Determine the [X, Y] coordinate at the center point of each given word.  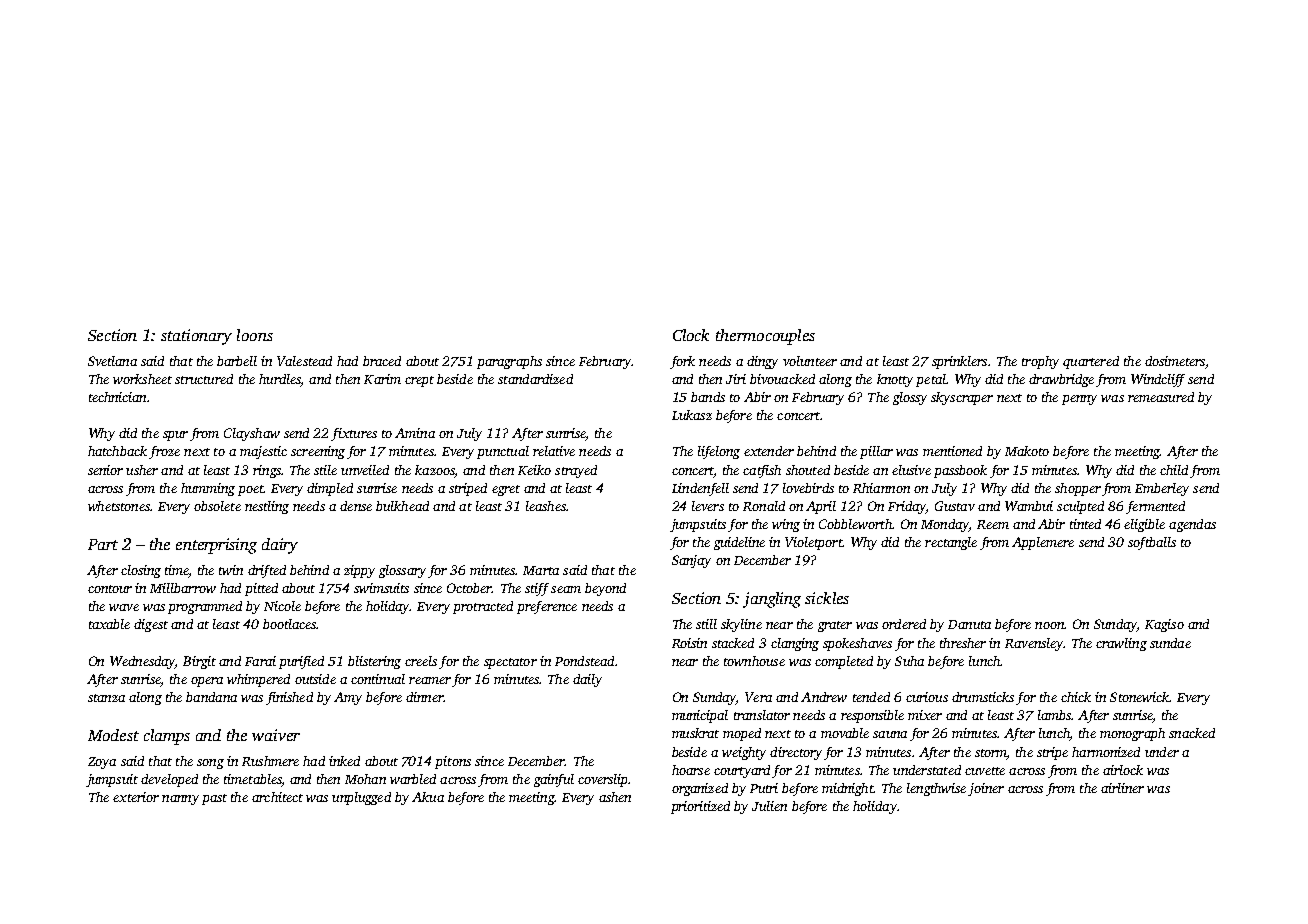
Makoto [1027, 451]
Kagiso [1164, 625]
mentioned [952, 451]
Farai [260, 661]
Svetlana [112, 361]
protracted [483, 607]
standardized [535, 379]
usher [142, 470]
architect [277, 797]
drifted [267, 571]
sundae [1170, 643]
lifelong [719, 452]
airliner [1122, 788]
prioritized [700, 807]
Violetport [813, 543]
